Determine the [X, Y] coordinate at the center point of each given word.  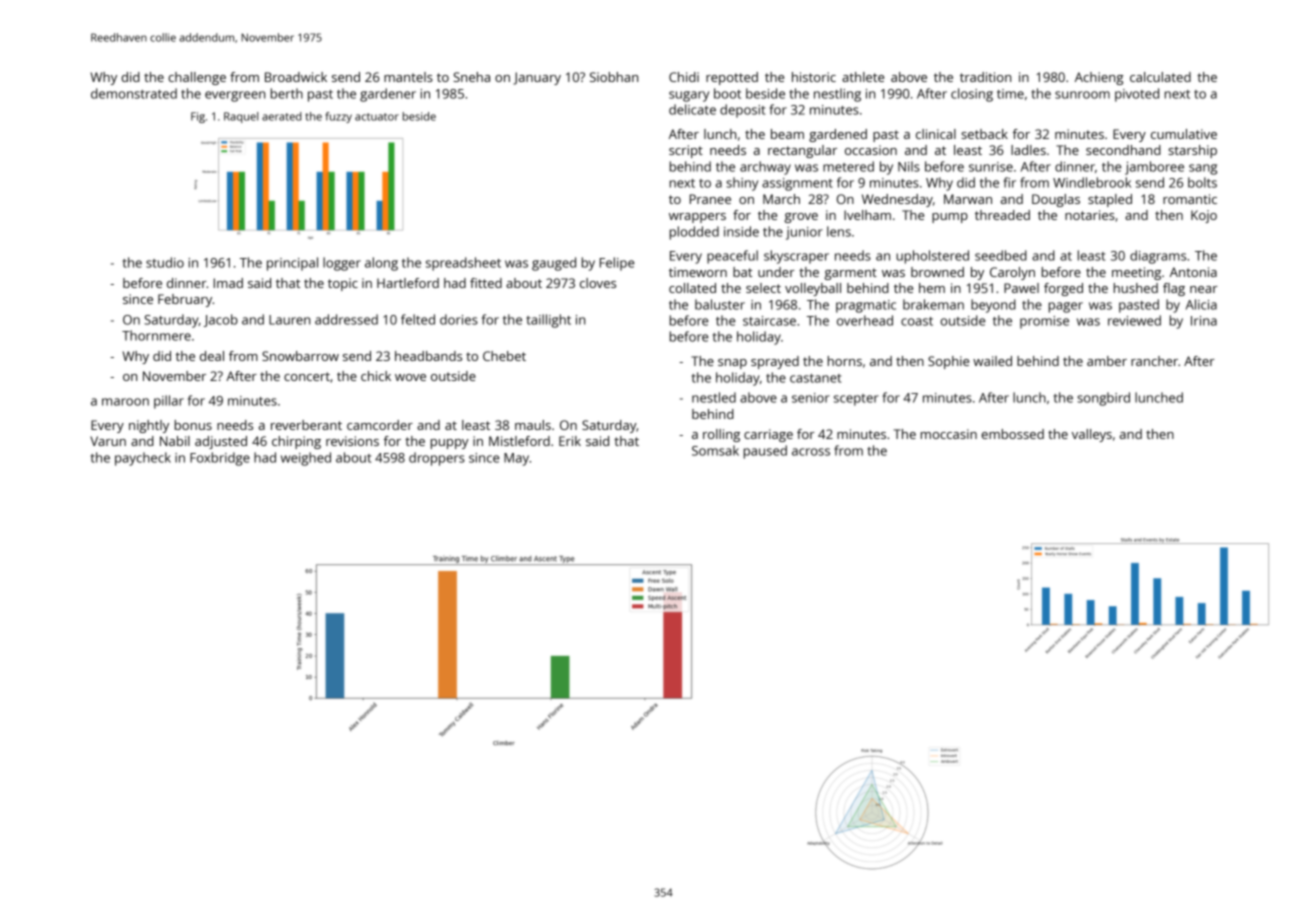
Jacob [221, 320]
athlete [863, 77]
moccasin [949, 434]
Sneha [471, 77]
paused [765, 452]
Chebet [504, 356]
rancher [1154, 361]
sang [1203, 169]
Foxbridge [220, 459]
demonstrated [134, 93]
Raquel [241, 117]
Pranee [710, 199]
